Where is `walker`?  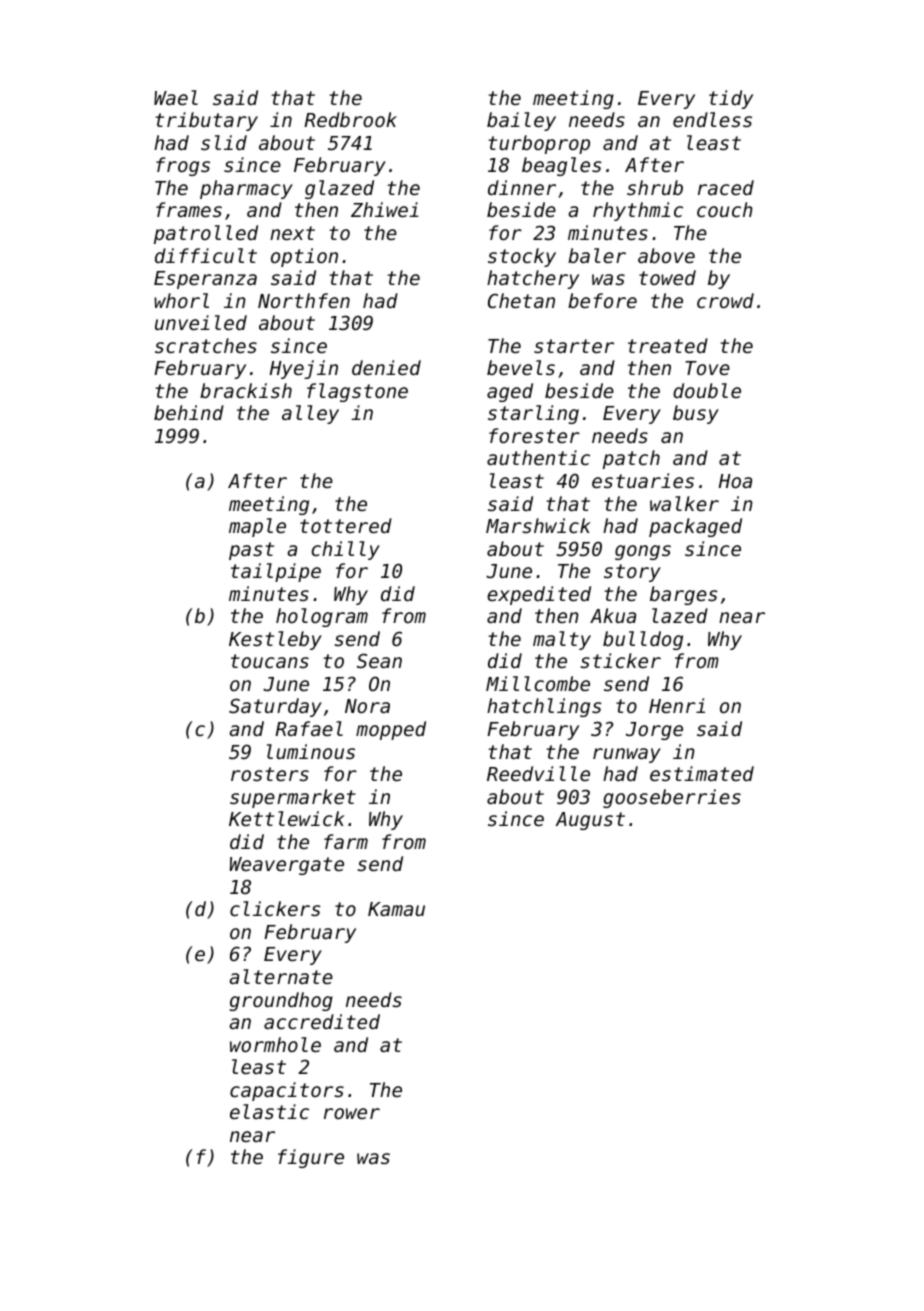 walker is located at coordinates (684, 503).
